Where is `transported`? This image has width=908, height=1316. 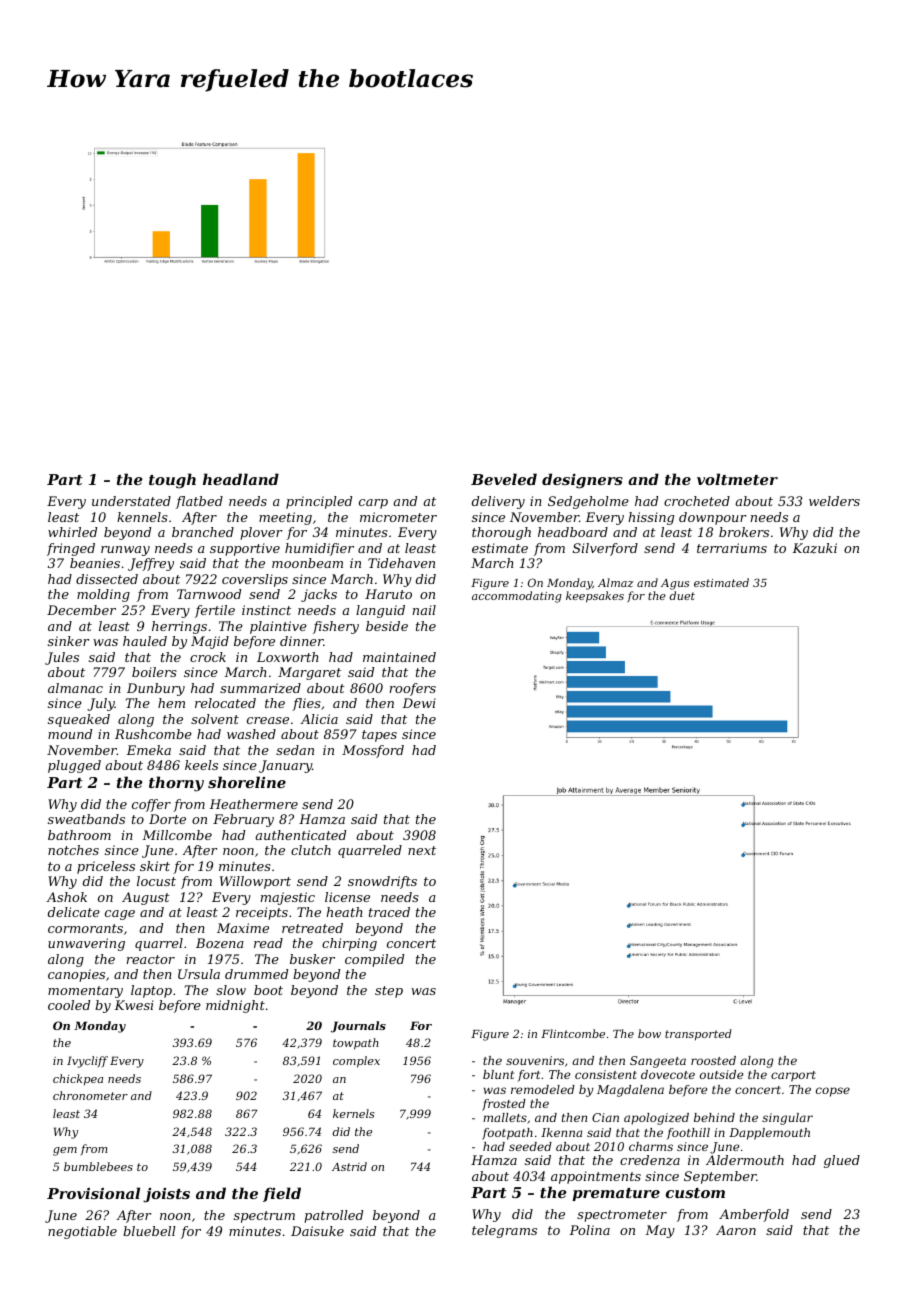 transported is located at coordinates (698, 1035).
